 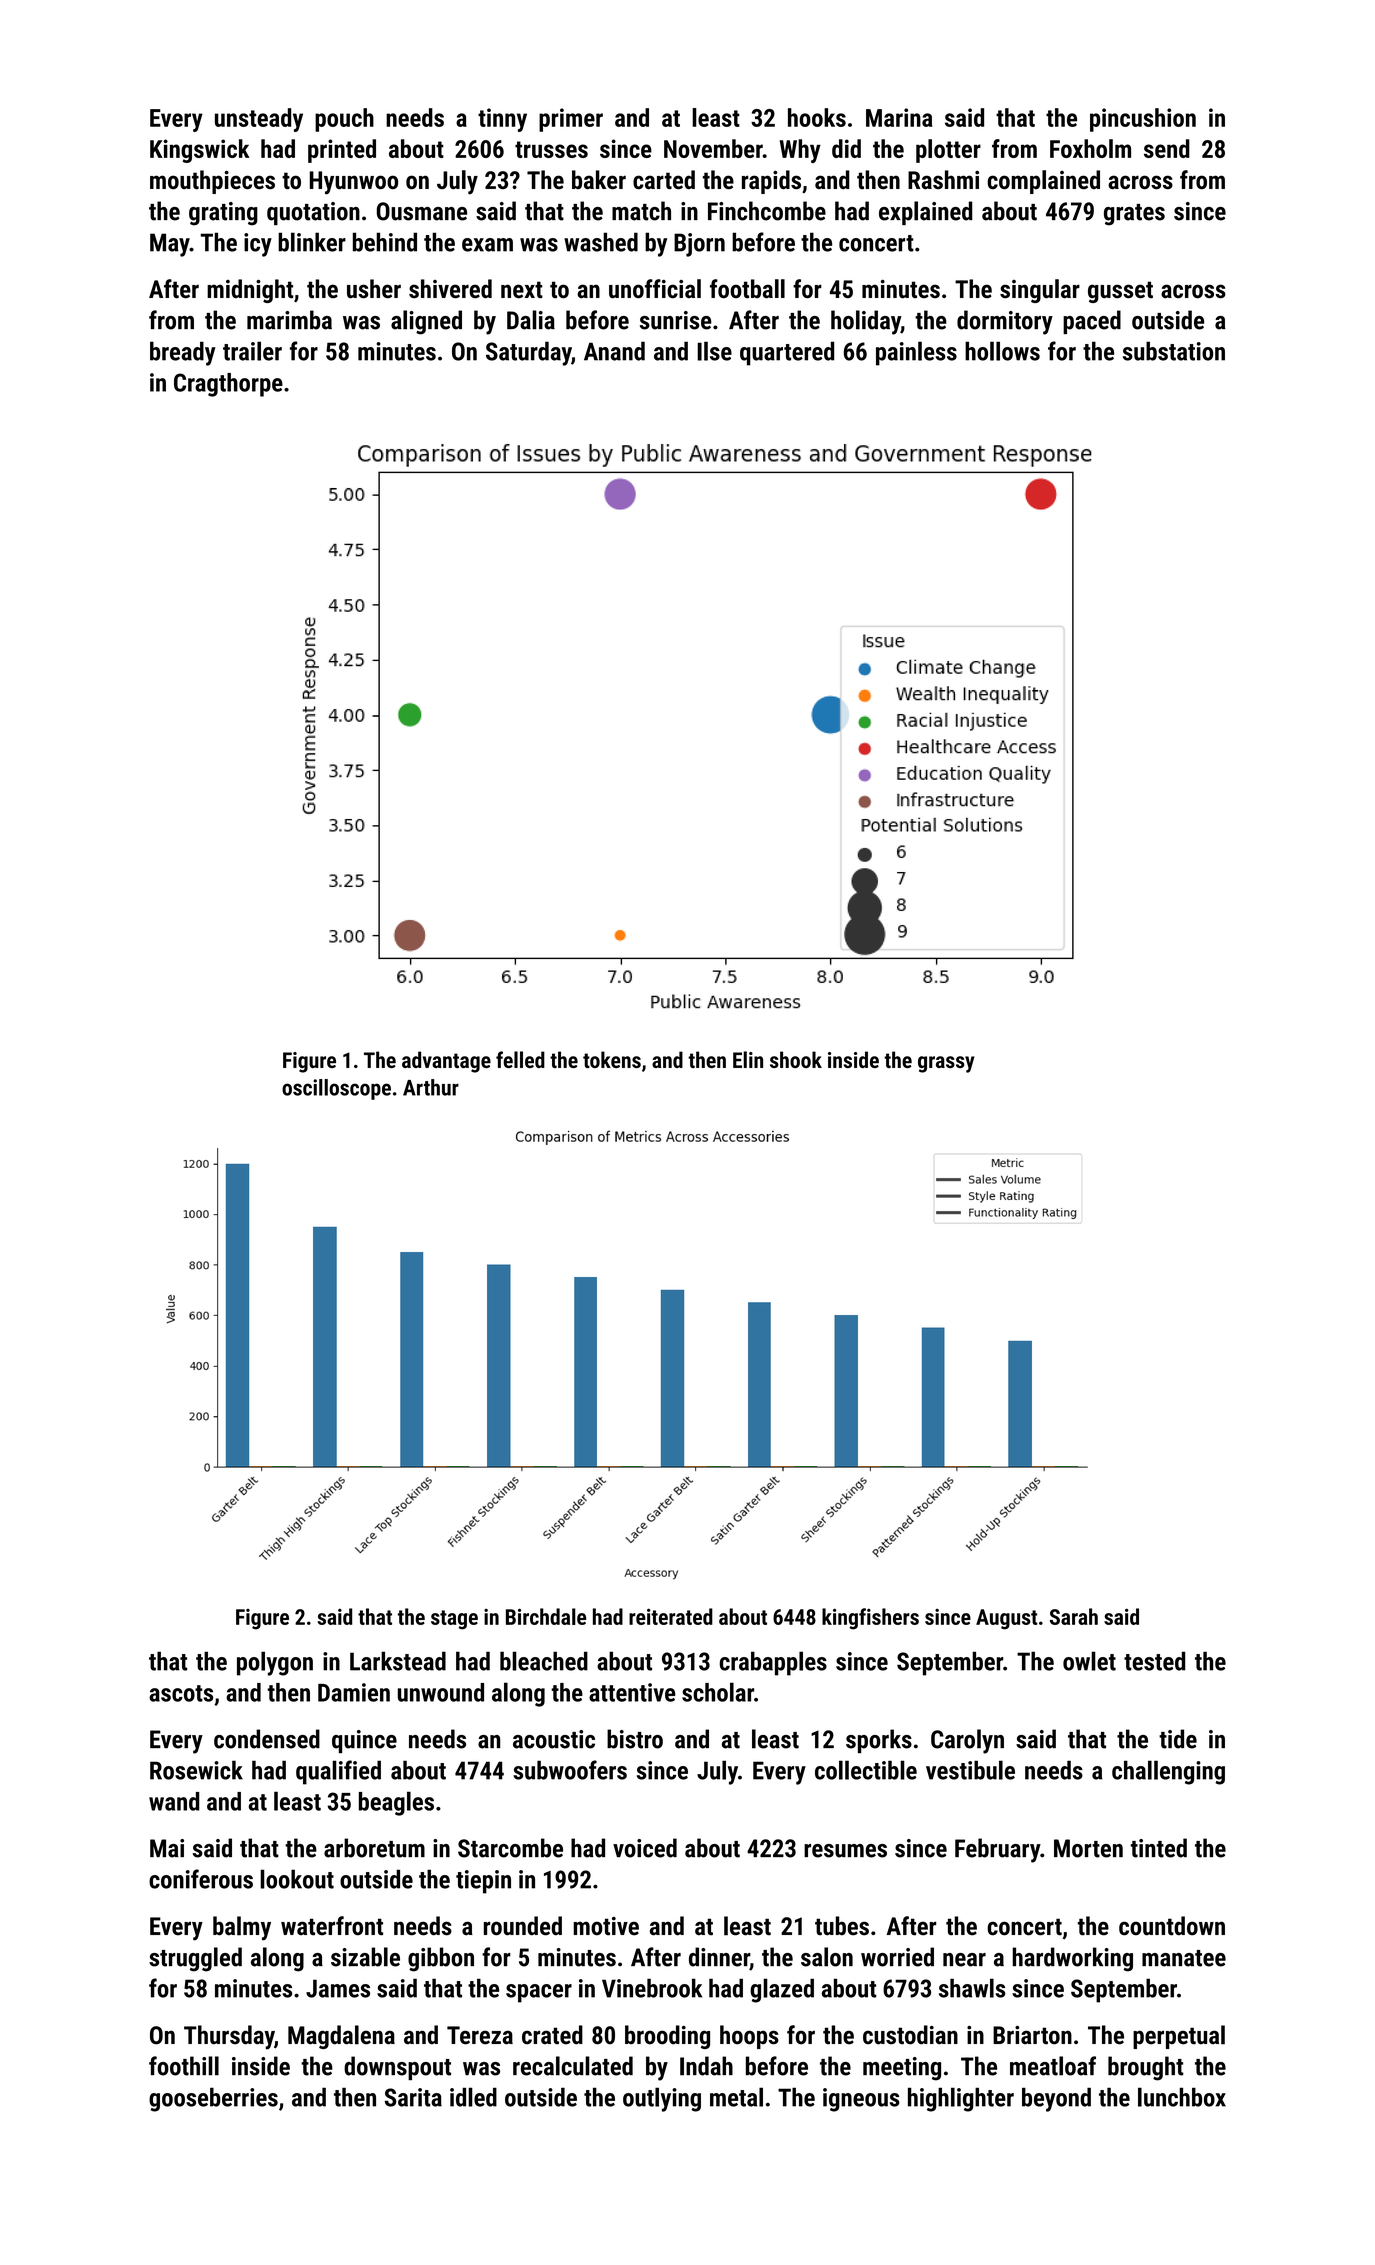 I want to click on arboretum, so click(x=374, y=1848).
